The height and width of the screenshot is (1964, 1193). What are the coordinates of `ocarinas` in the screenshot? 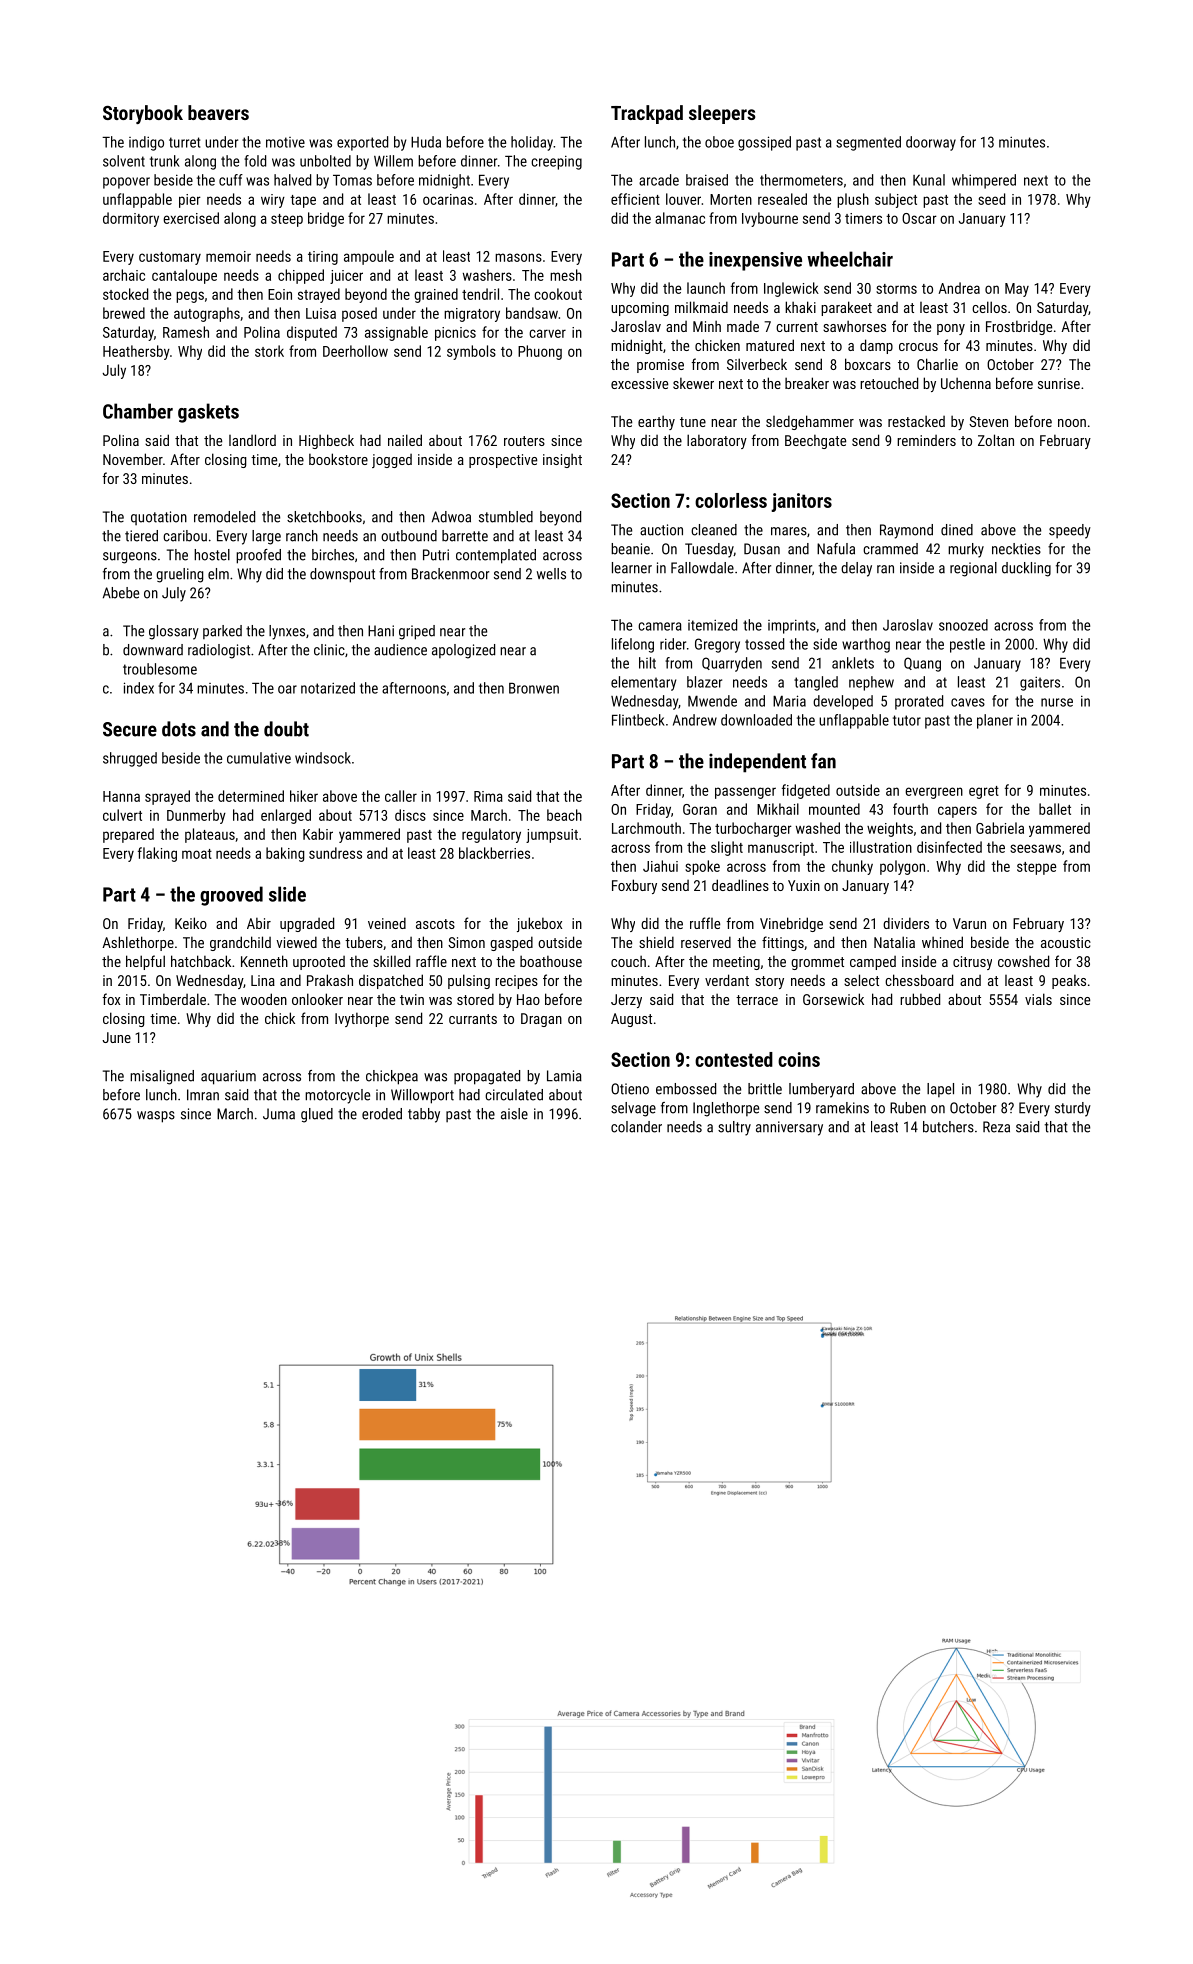 It's located at (448, 199).
